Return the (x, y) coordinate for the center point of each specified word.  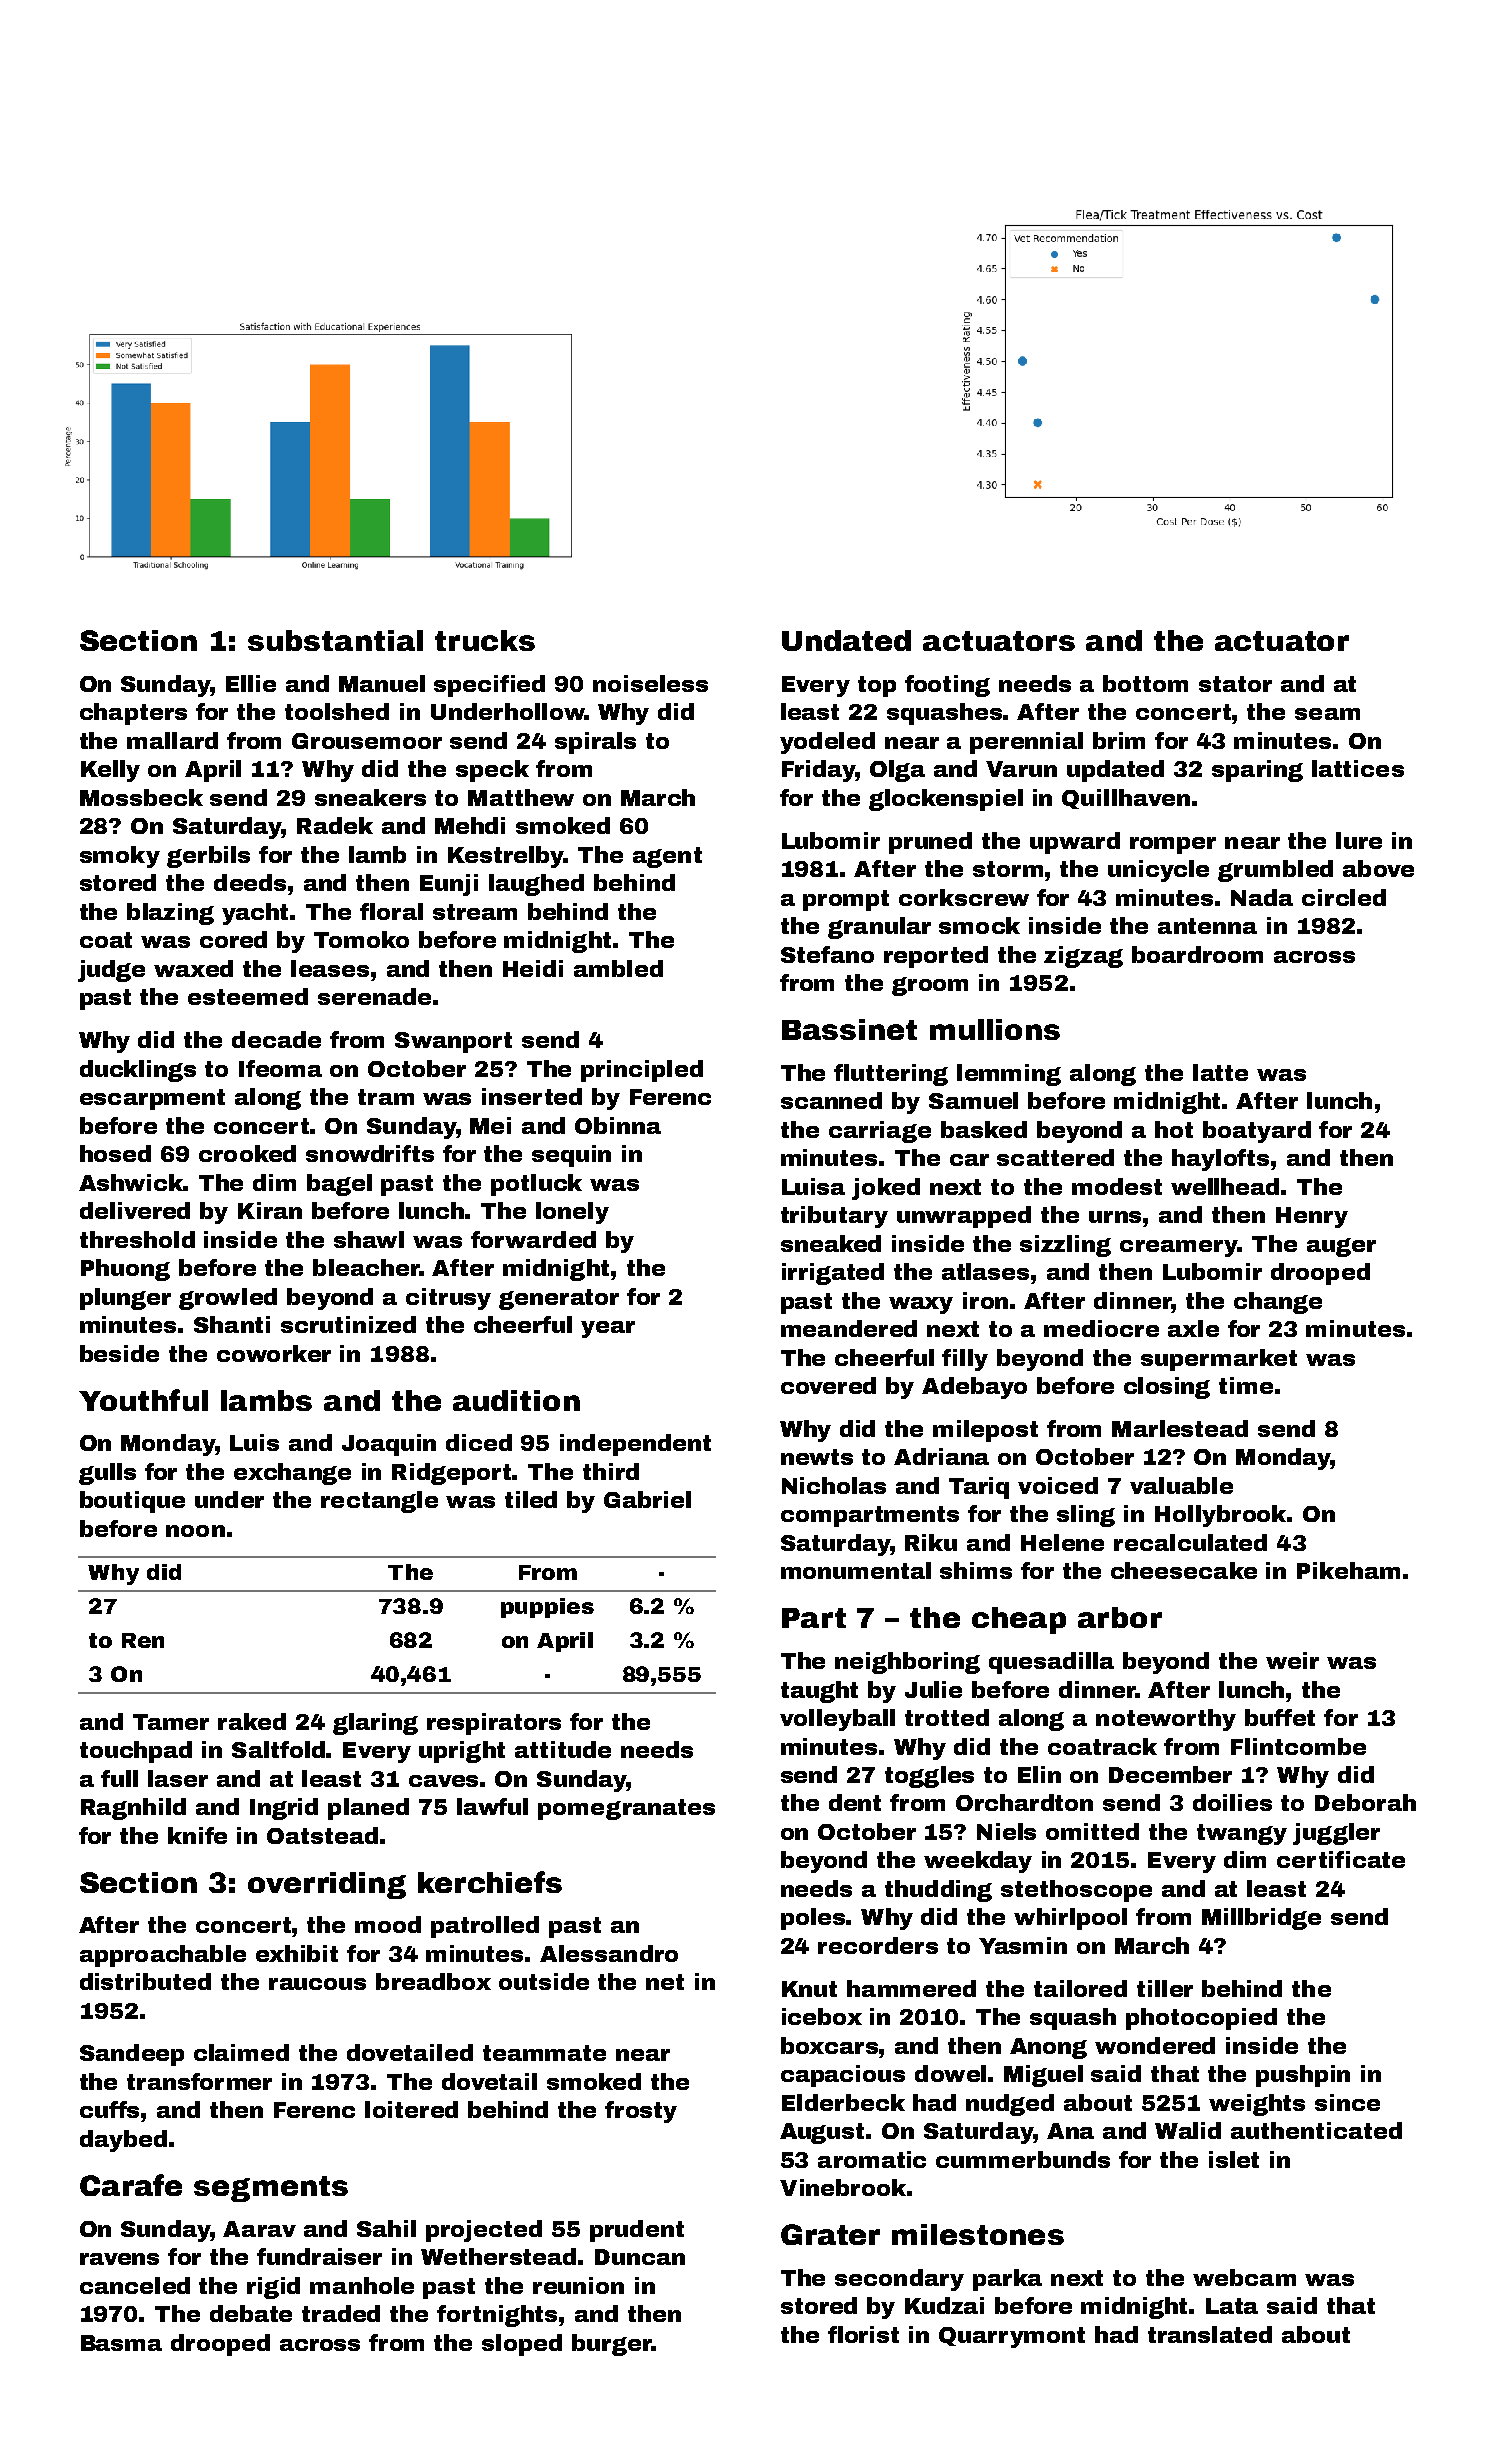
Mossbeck (141, 797)
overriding (327, 1885)
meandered (849, 1328)
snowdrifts (370, 1153)
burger (612, 2345)
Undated (846, 640)
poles (814, 1919)
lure (1359, 840)
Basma (121, 2343)
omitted (1092, 1831)
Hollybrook (1221, 1516)
